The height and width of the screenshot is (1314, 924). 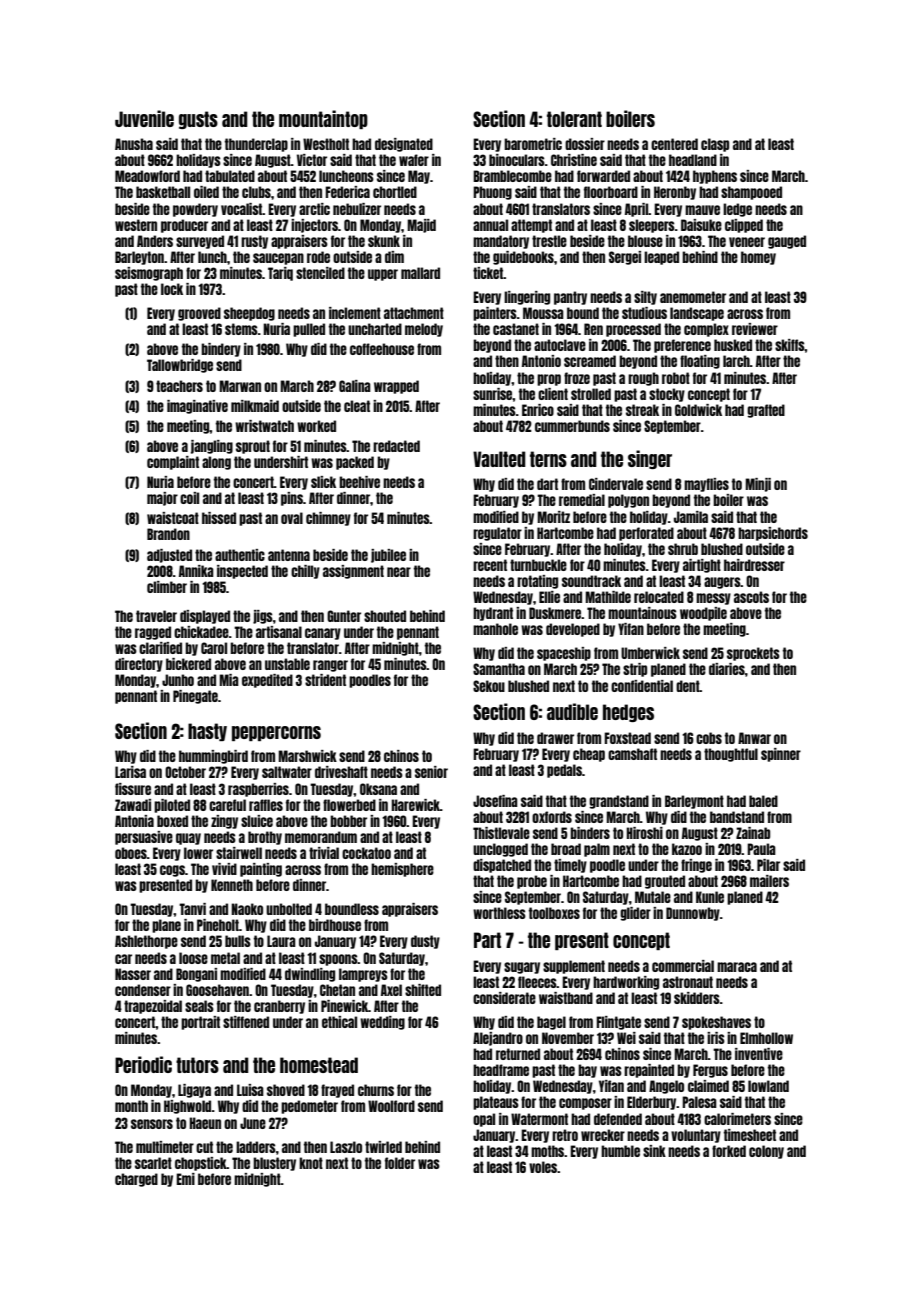 I want to click on Junho, so click(x=178, y=680).
